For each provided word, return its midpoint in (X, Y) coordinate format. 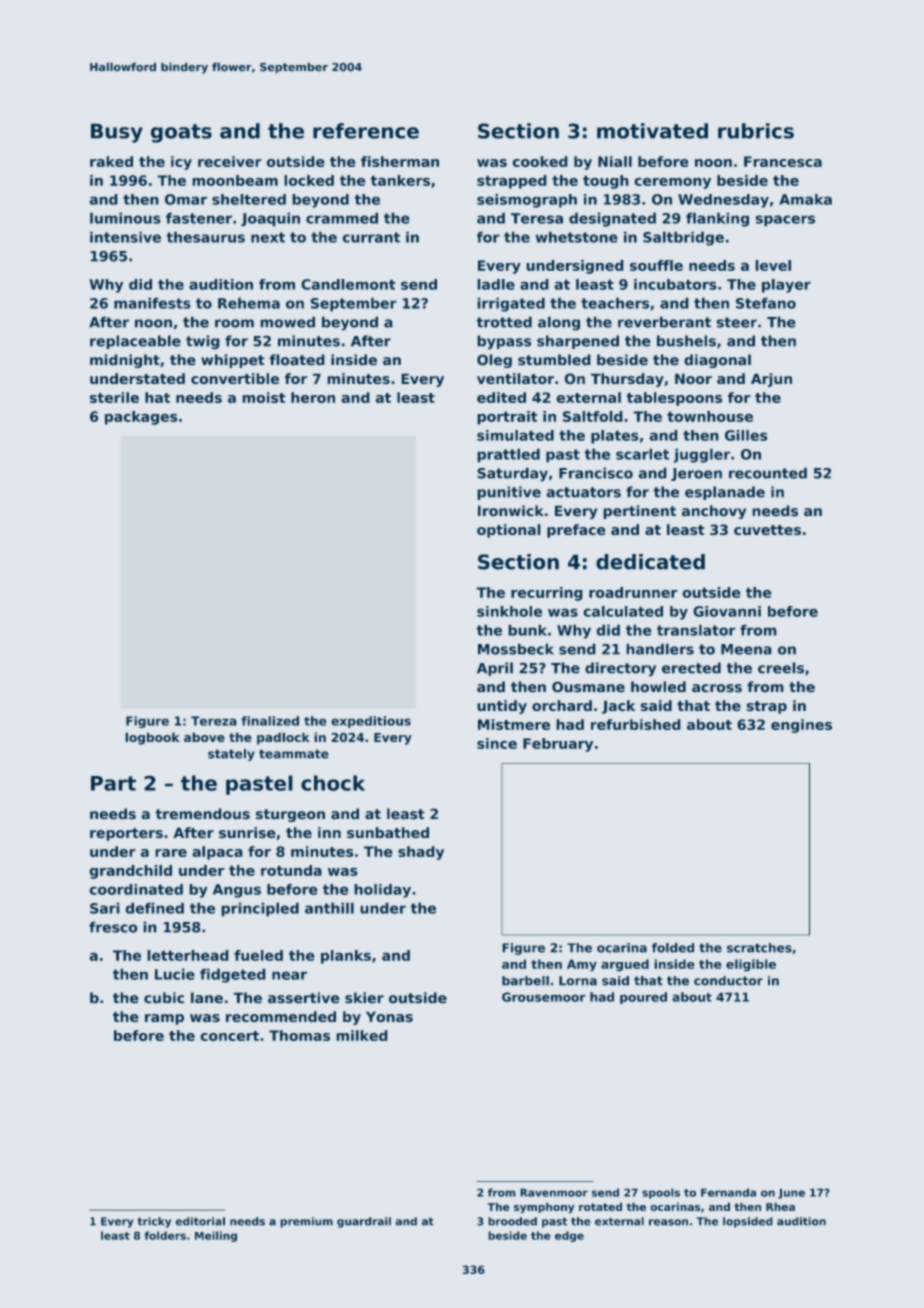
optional (509, 531)
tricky (154, 1222)
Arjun (771, 380)
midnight (125, 361)
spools (661, 1193)
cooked (540, 161)
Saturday (512, 474)
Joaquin (270, 219)
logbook (152, 738)
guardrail (364, 1222)
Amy (582, 965)
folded (673, 948)
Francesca (783, 161)
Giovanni (727, 611)
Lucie (175, 974)
